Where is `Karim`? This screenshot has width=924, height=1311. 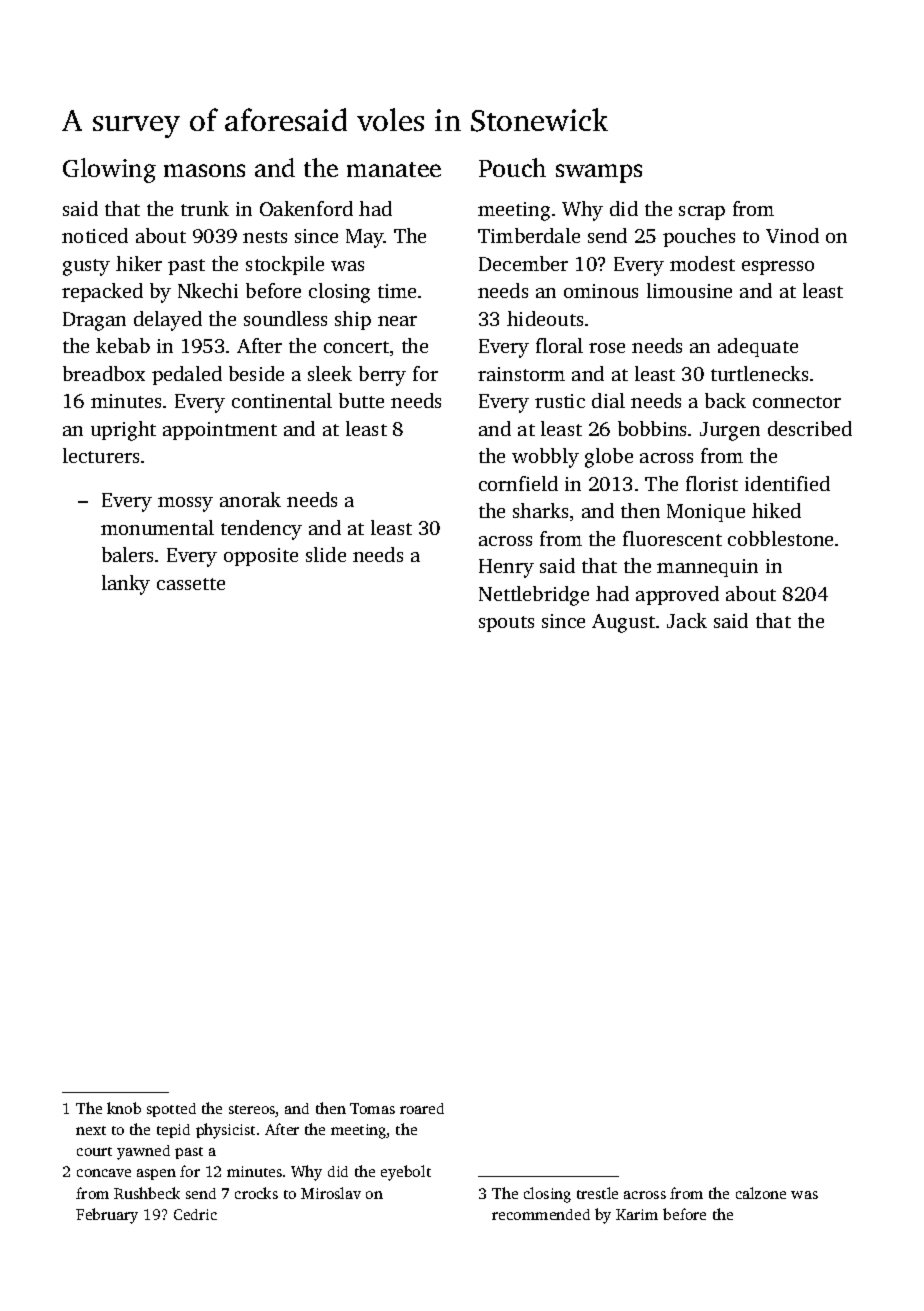 Karim is located at coordinates (637, 1214).
